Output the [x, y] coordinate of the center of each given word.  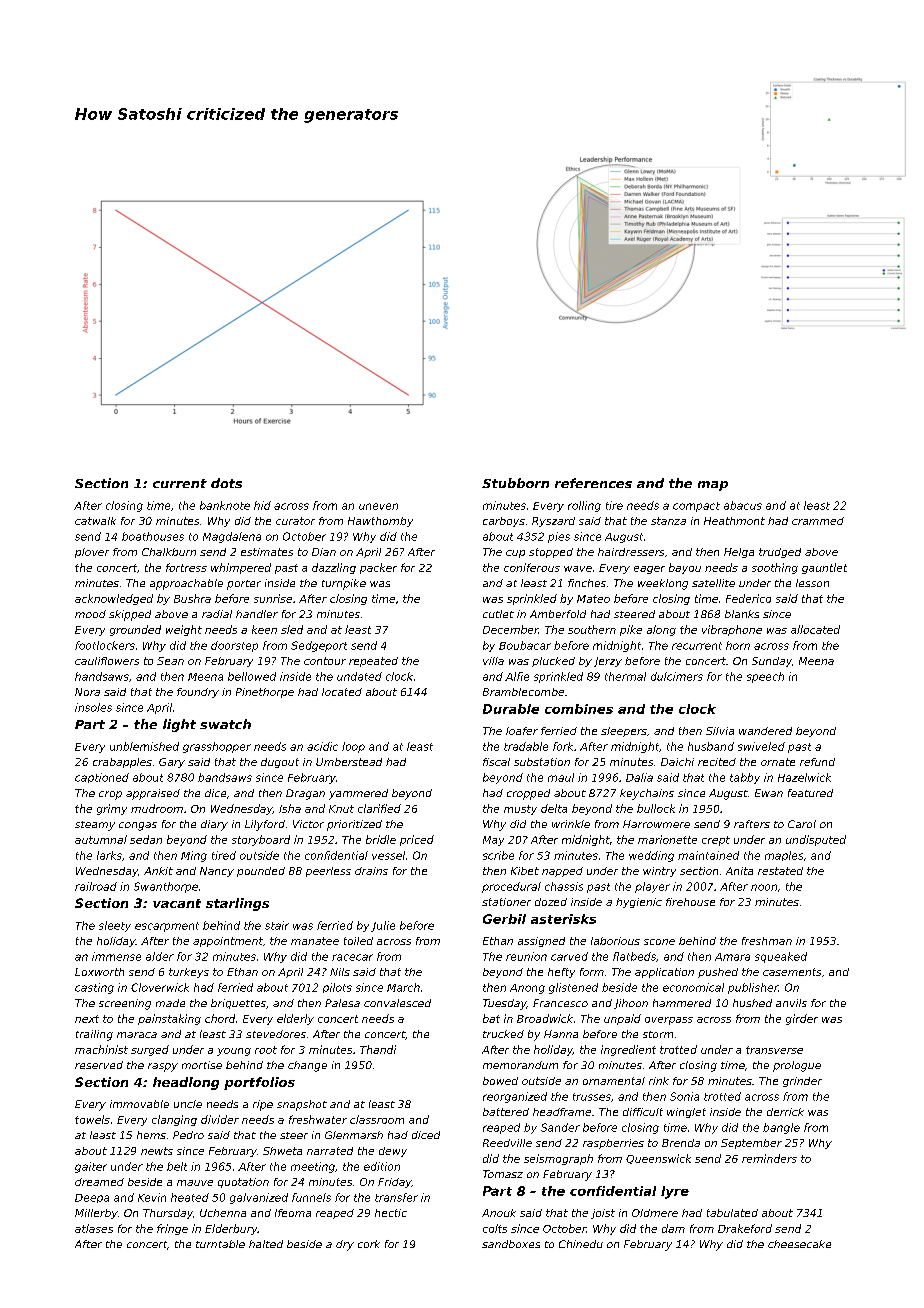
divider [220, 1119]
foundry [198, 693]
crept [716, 841]
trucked [503, 1034]
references [593, 483]
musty [520, 810]
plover [92, 553]
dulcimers [677, 676]
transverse [774, 1050]
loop [353, 747]
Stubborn [515, 483]
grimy [112, 809]
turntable [220, 1244]
